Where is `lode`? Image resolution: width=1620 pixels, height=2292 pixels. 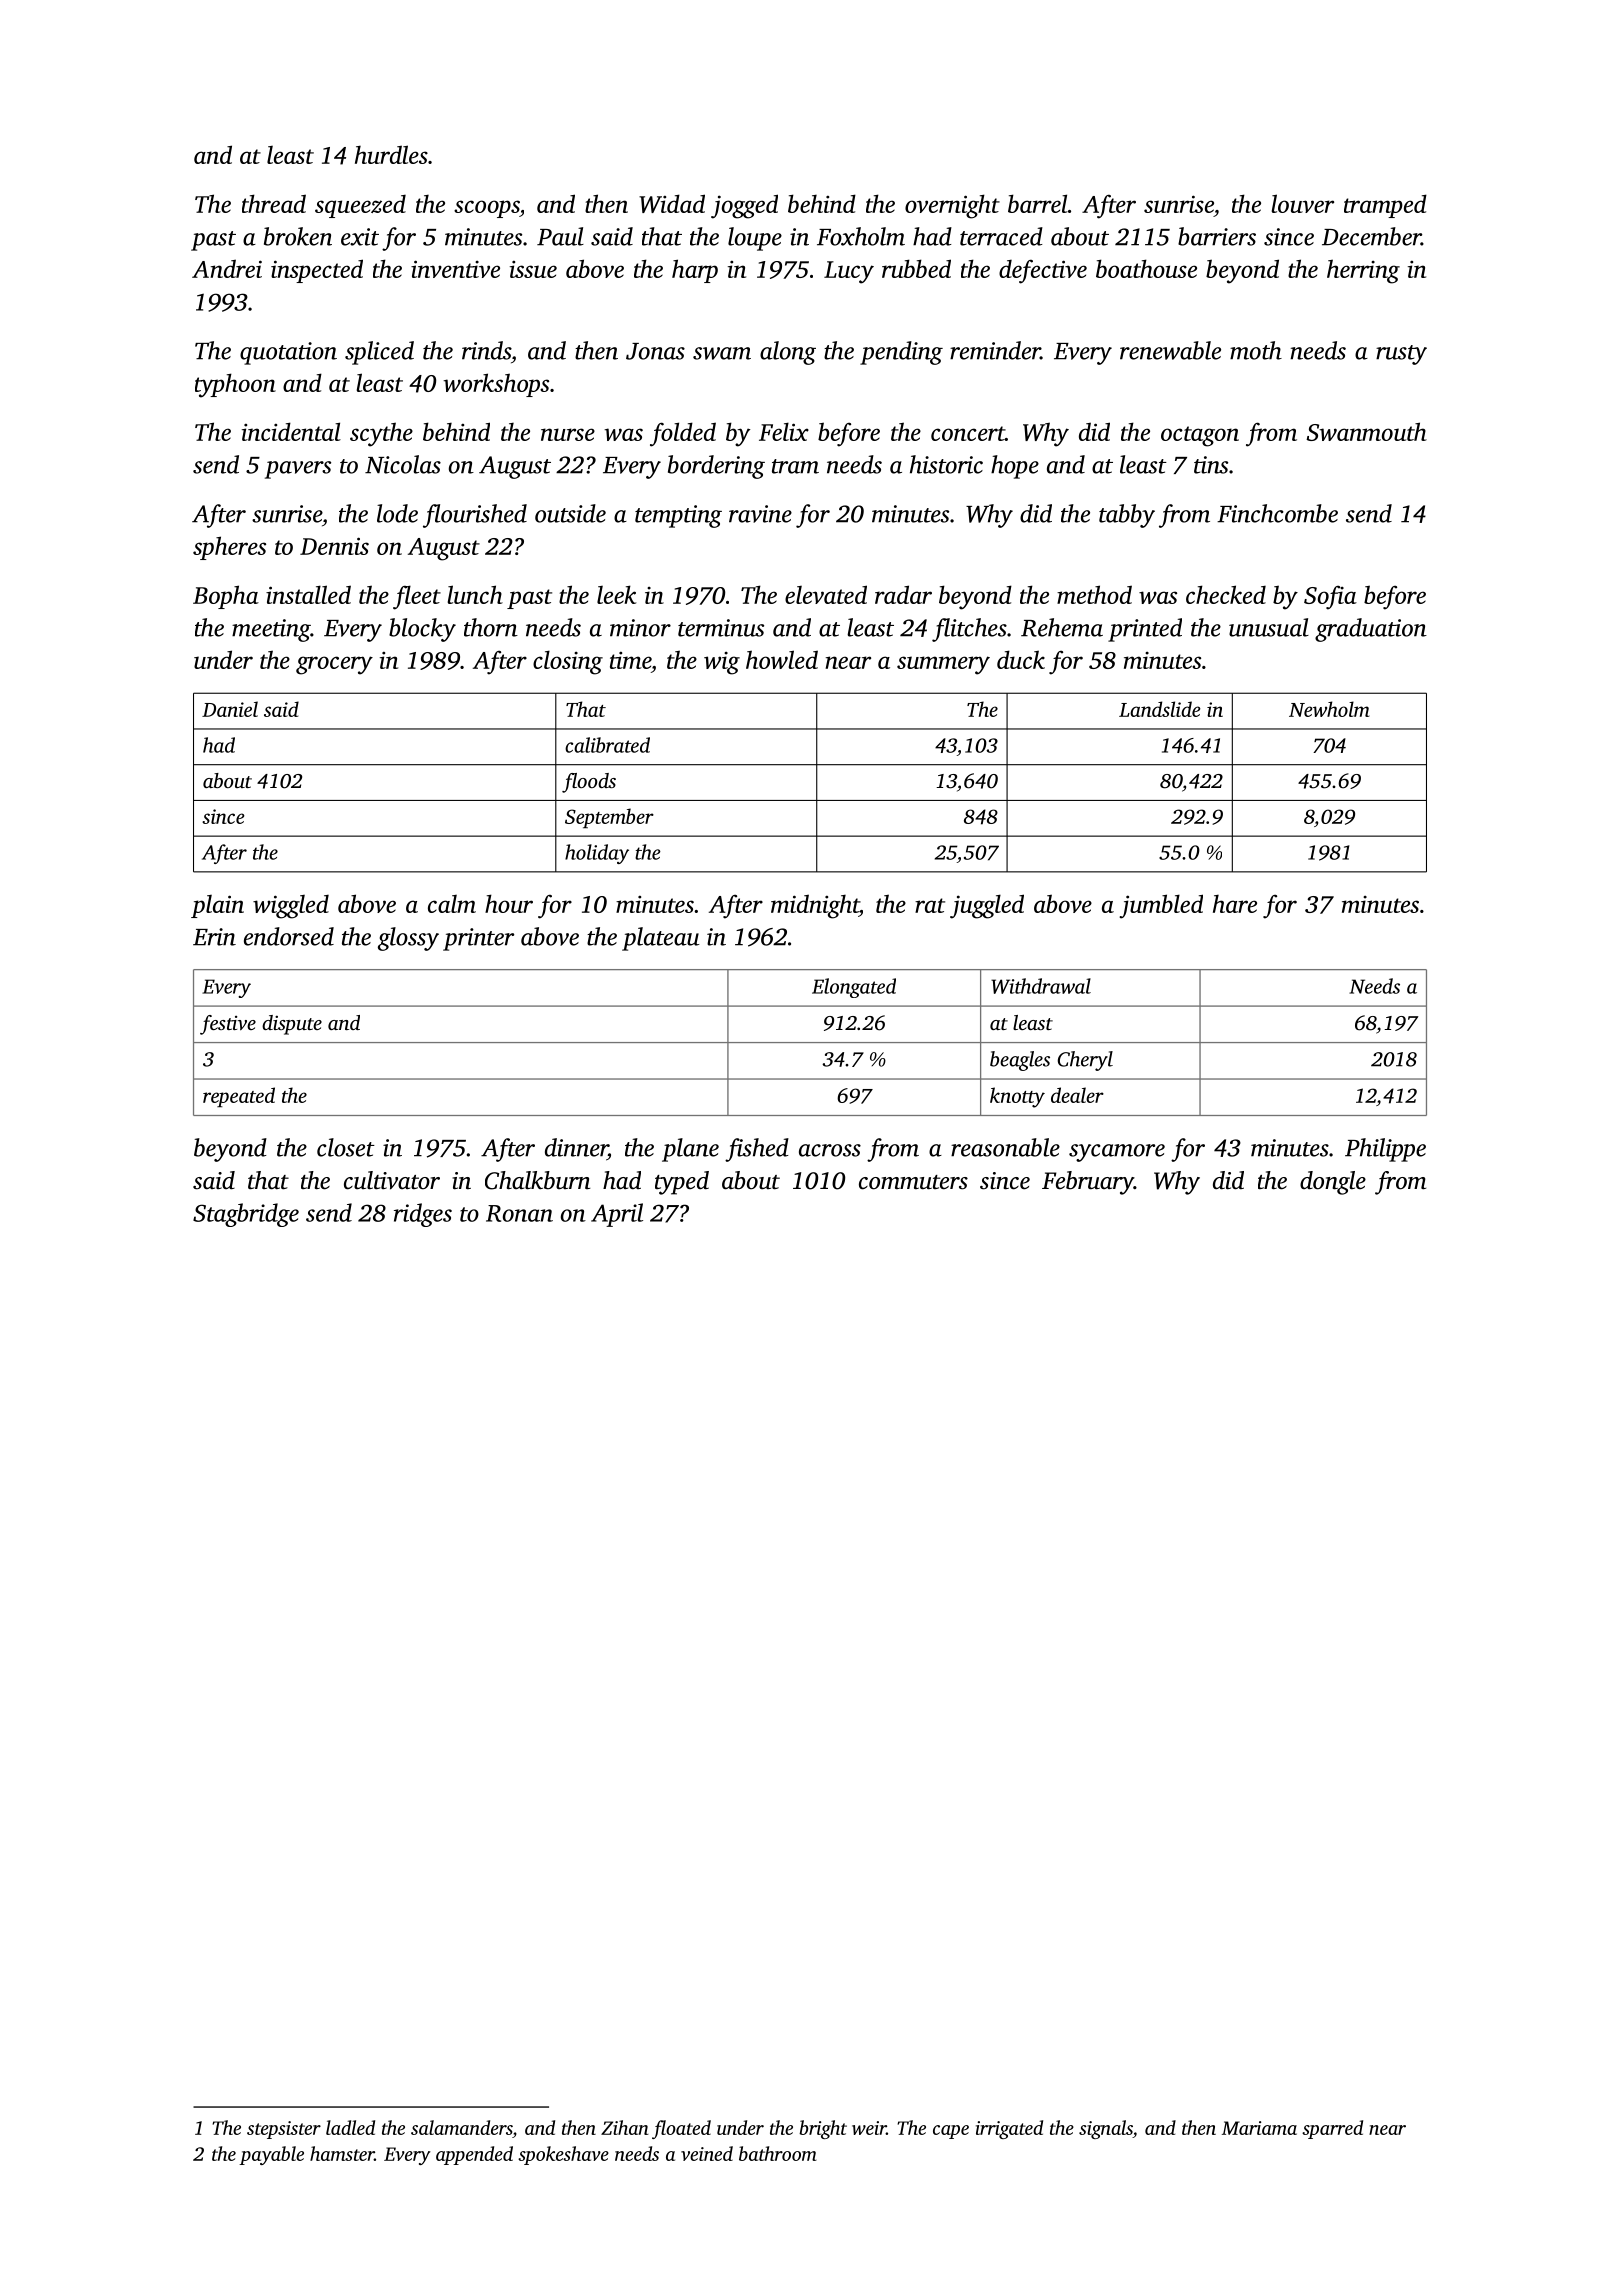 lode is located at coordinates (397, 513).
